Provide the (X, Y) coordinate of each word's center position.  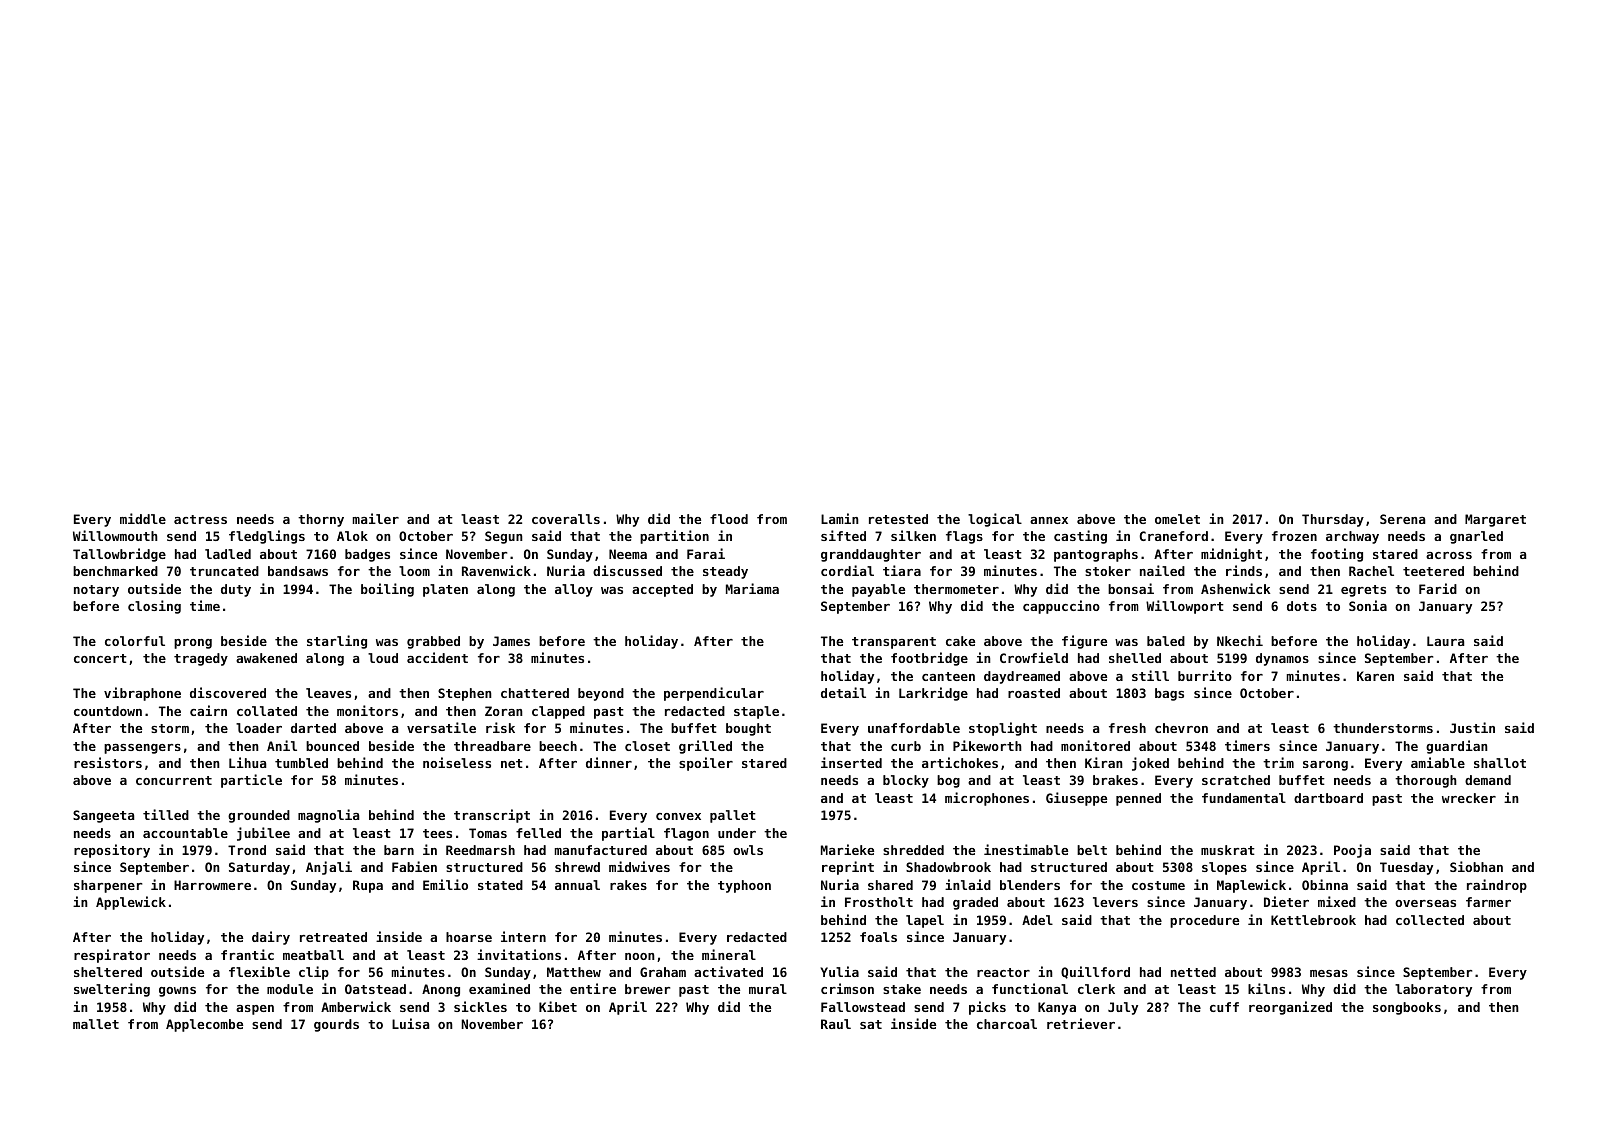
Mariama (752, 588)
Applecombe (204, 1025)
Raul (836, 1024)
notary (96, 591)
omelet (1177, 519)
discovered (228, 692)
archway (1352, 537)
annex (1049, 520)
